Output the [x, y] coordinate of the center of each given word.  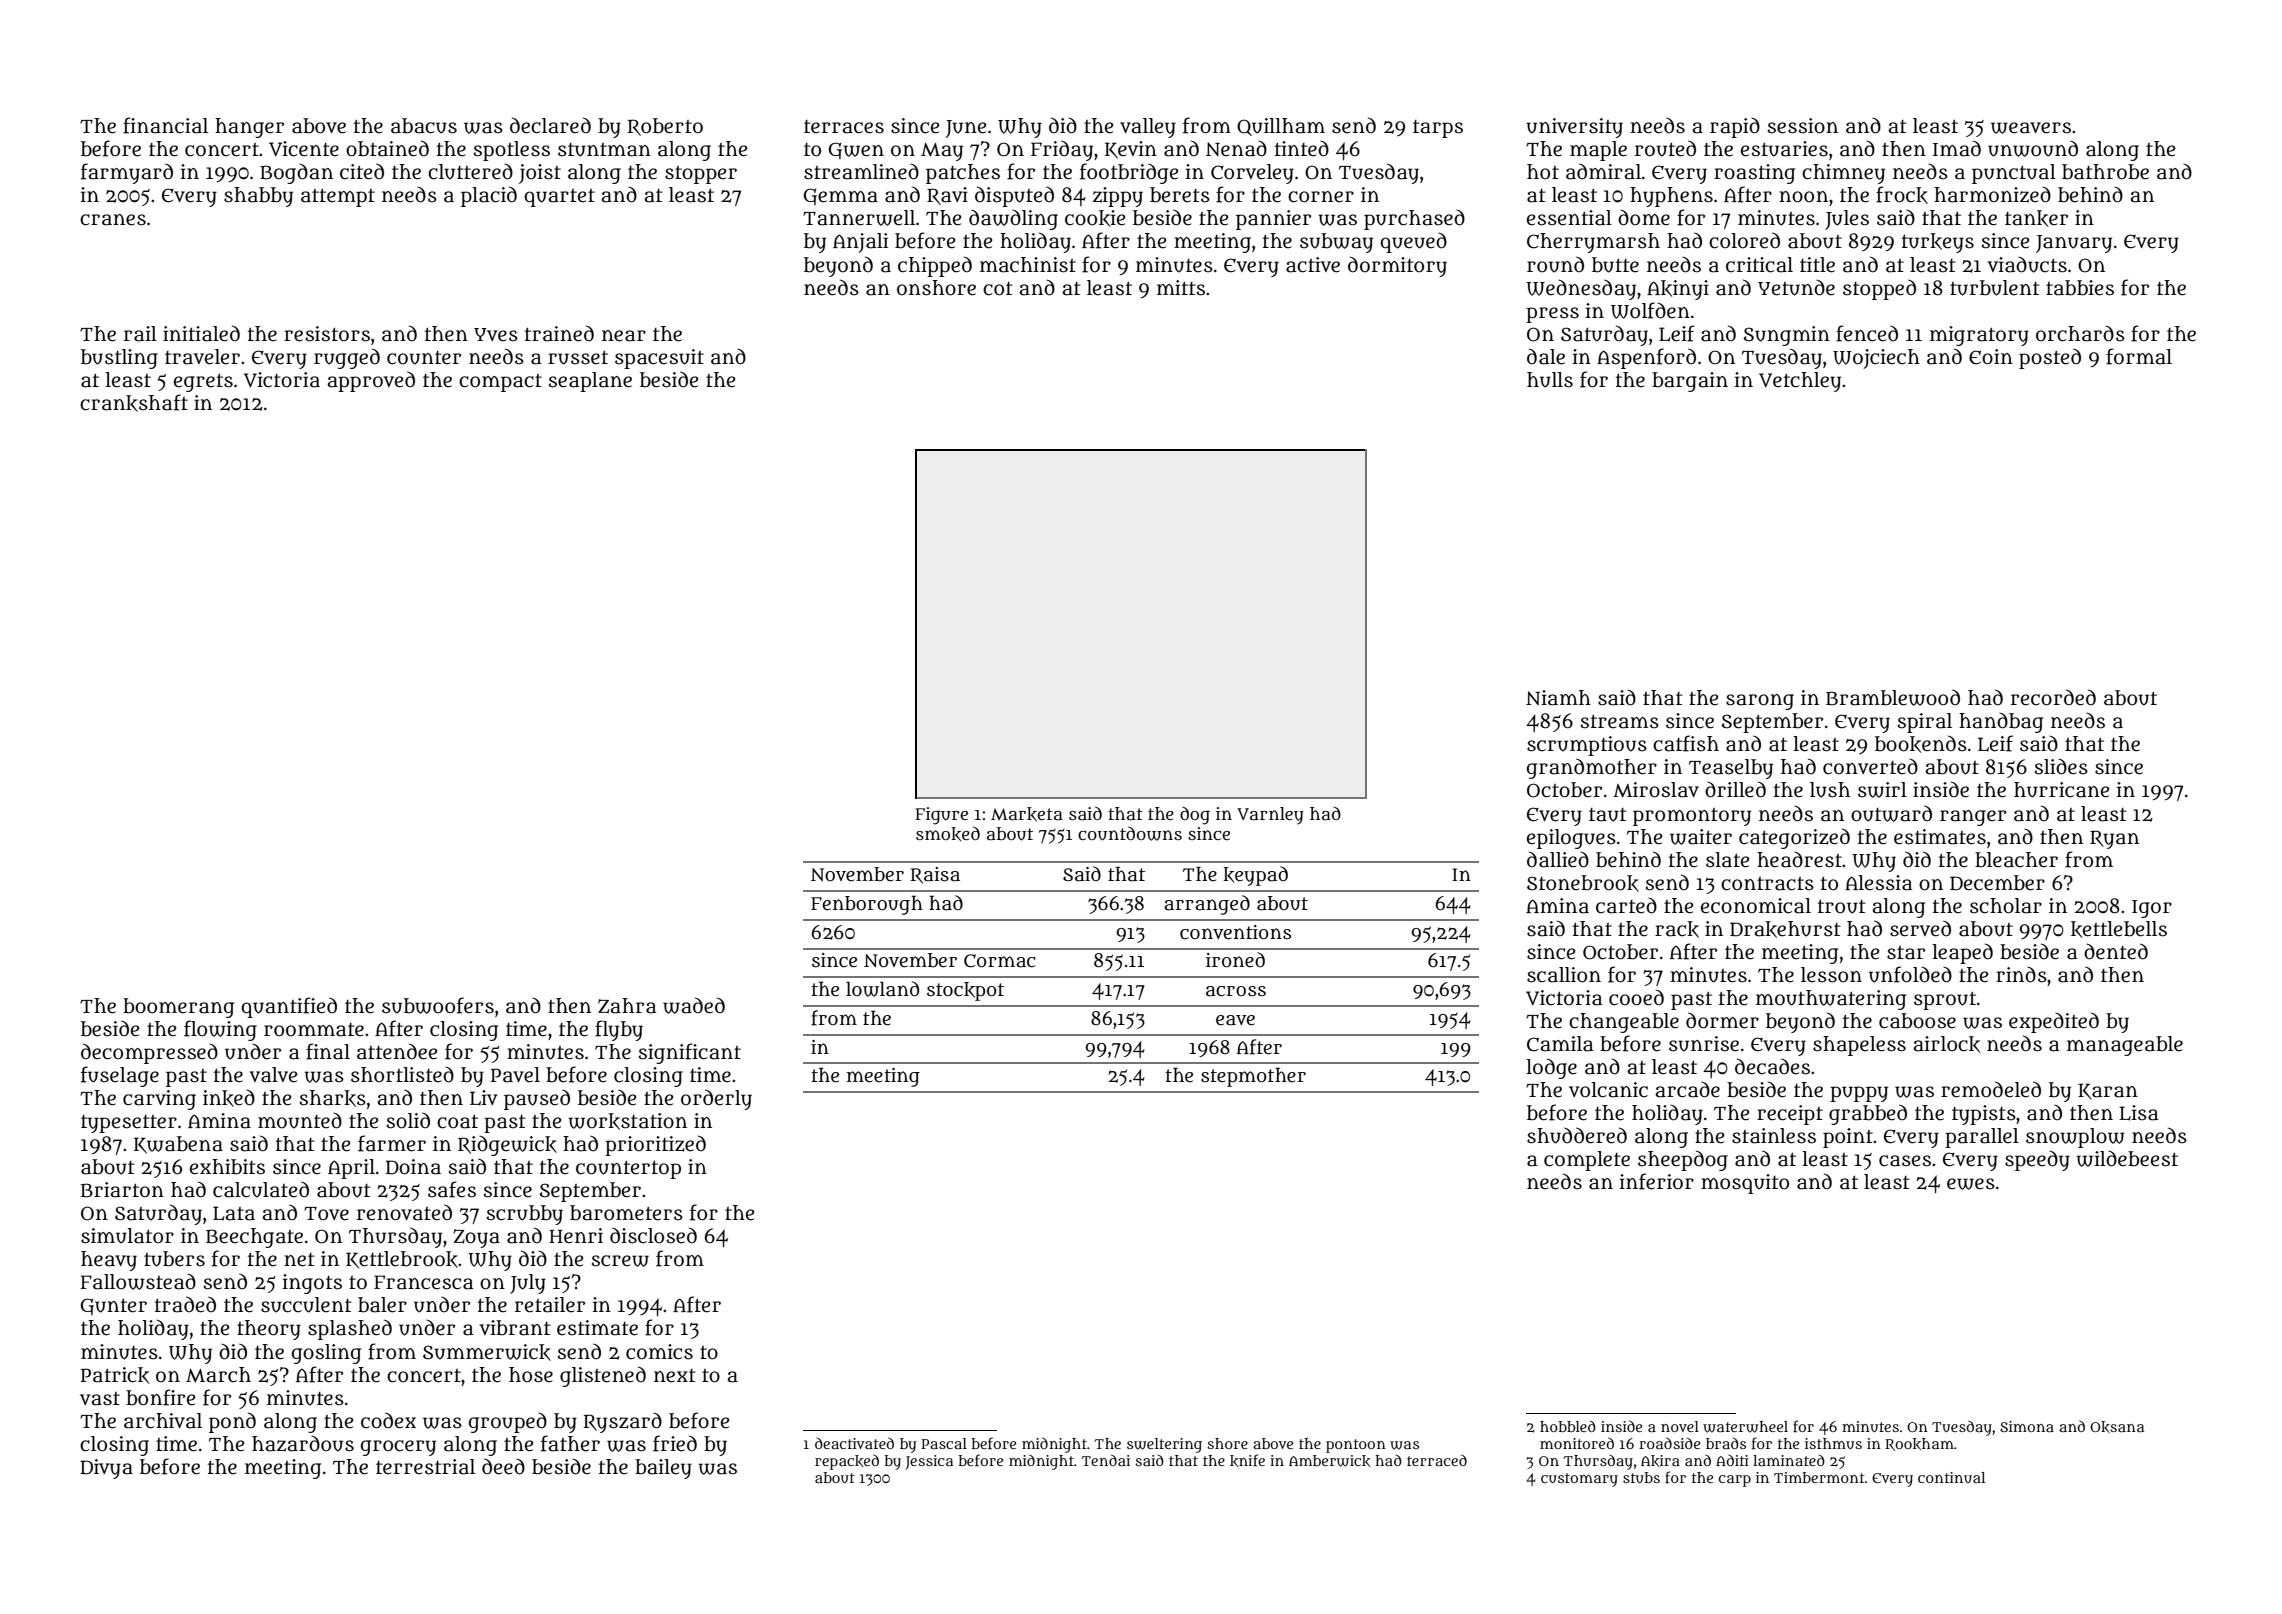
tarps [1438, 129]
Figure [941, 816]
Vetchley [1800, 382]
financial [165, 125]
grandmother [1592, 768]
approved [371, 381]
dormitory [1397, 266]
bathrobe [2105, 172]
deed [503, 1466]
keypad [1255, 876]
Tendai [1105, 1460]
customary [1579, 1480]
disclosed [653, 1235]
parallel [1982, 1138]
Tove [326, 1214]
